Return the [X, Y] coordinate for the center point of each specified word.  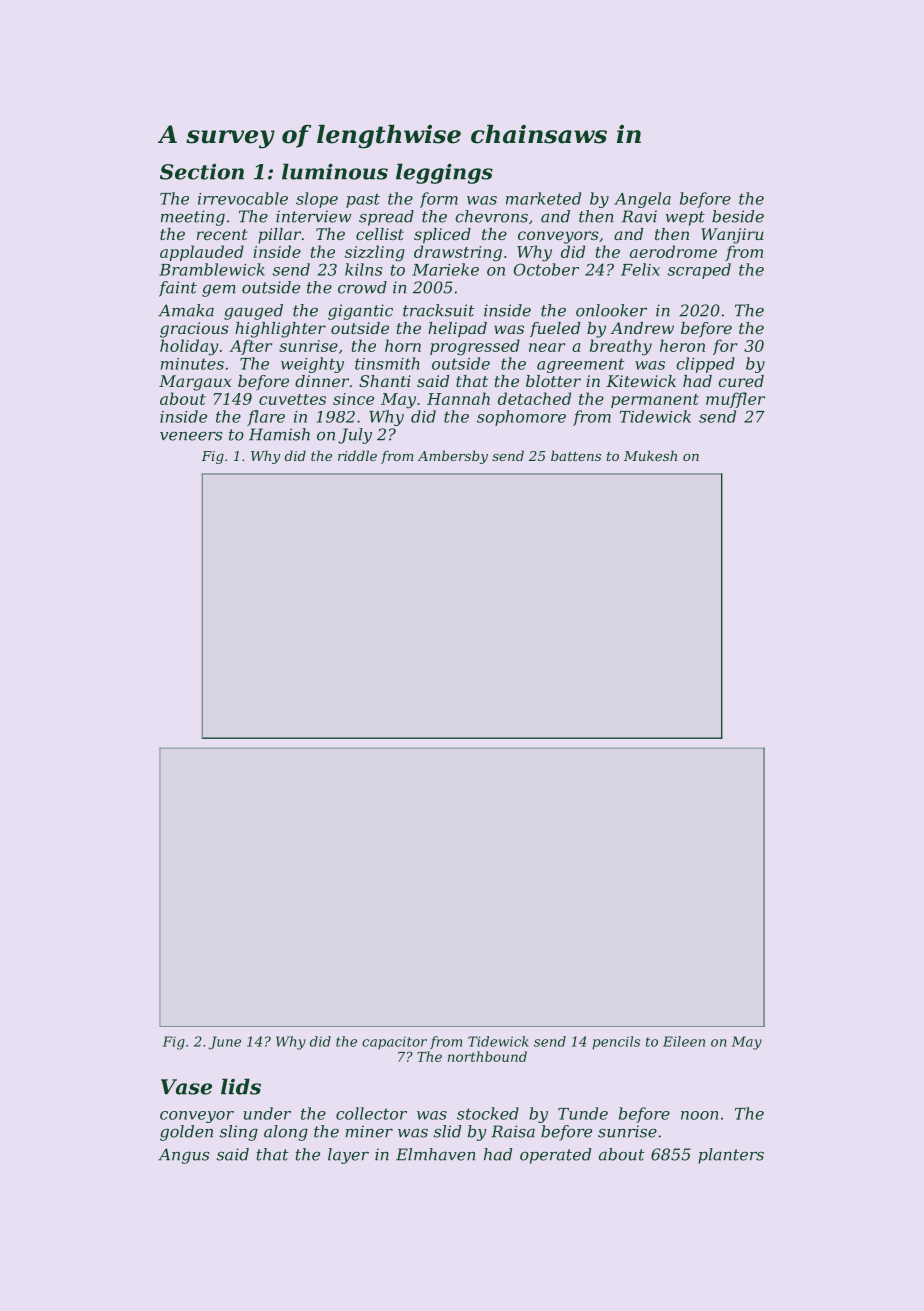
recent [222, 234]
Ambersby [453, 457]
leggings [444, 173]
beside [738, 216]
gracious [194, 330]
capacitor [394, 1043]
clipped [705, 365]
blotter [553, 381]
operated [555, 1156]
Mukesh [650, 455]
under [267, 1113]
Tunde [583, 1113]
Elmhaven [435, 1154]
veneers [191, 436]
